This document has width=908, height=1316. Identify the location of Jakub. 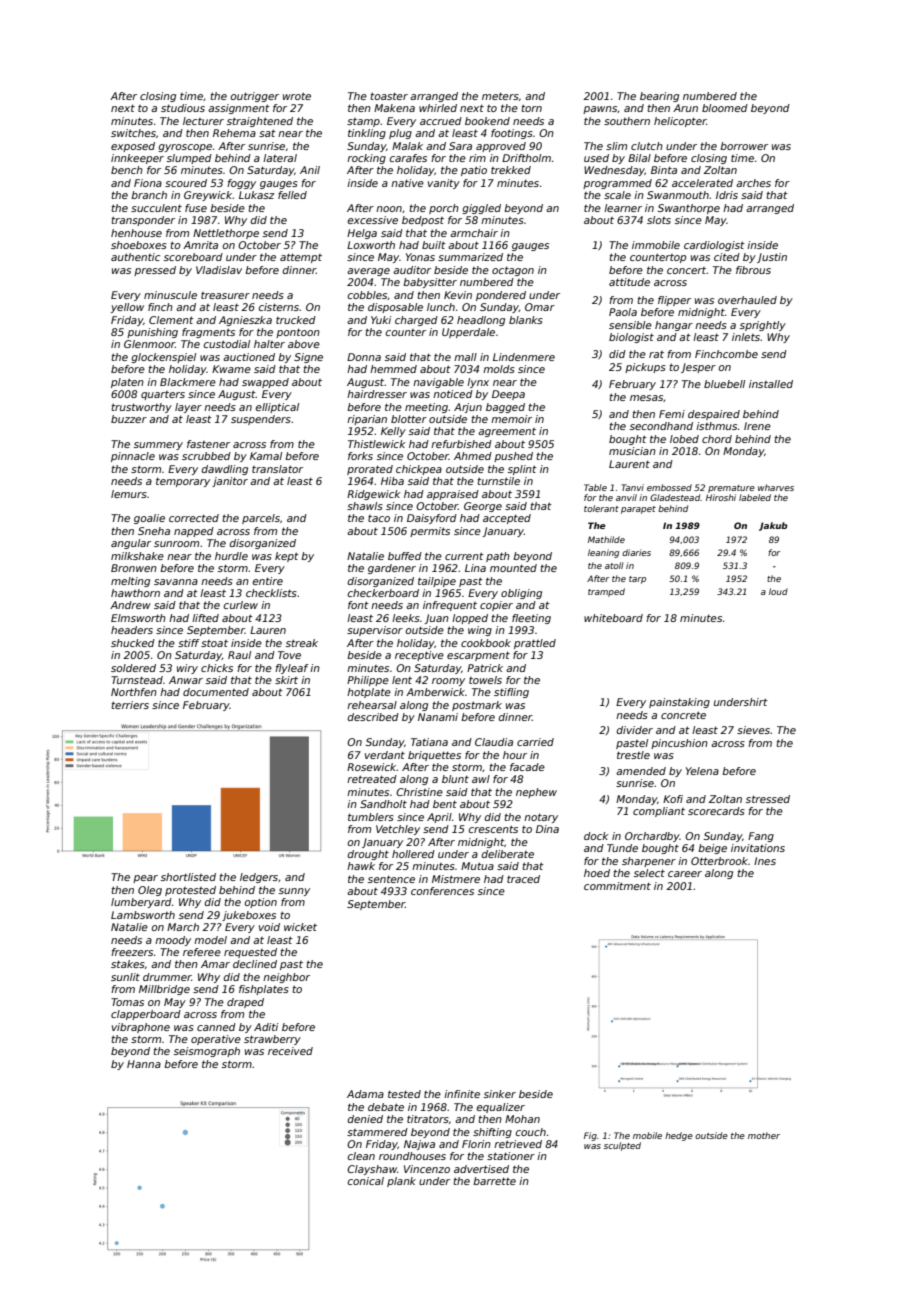
(773, 526).
